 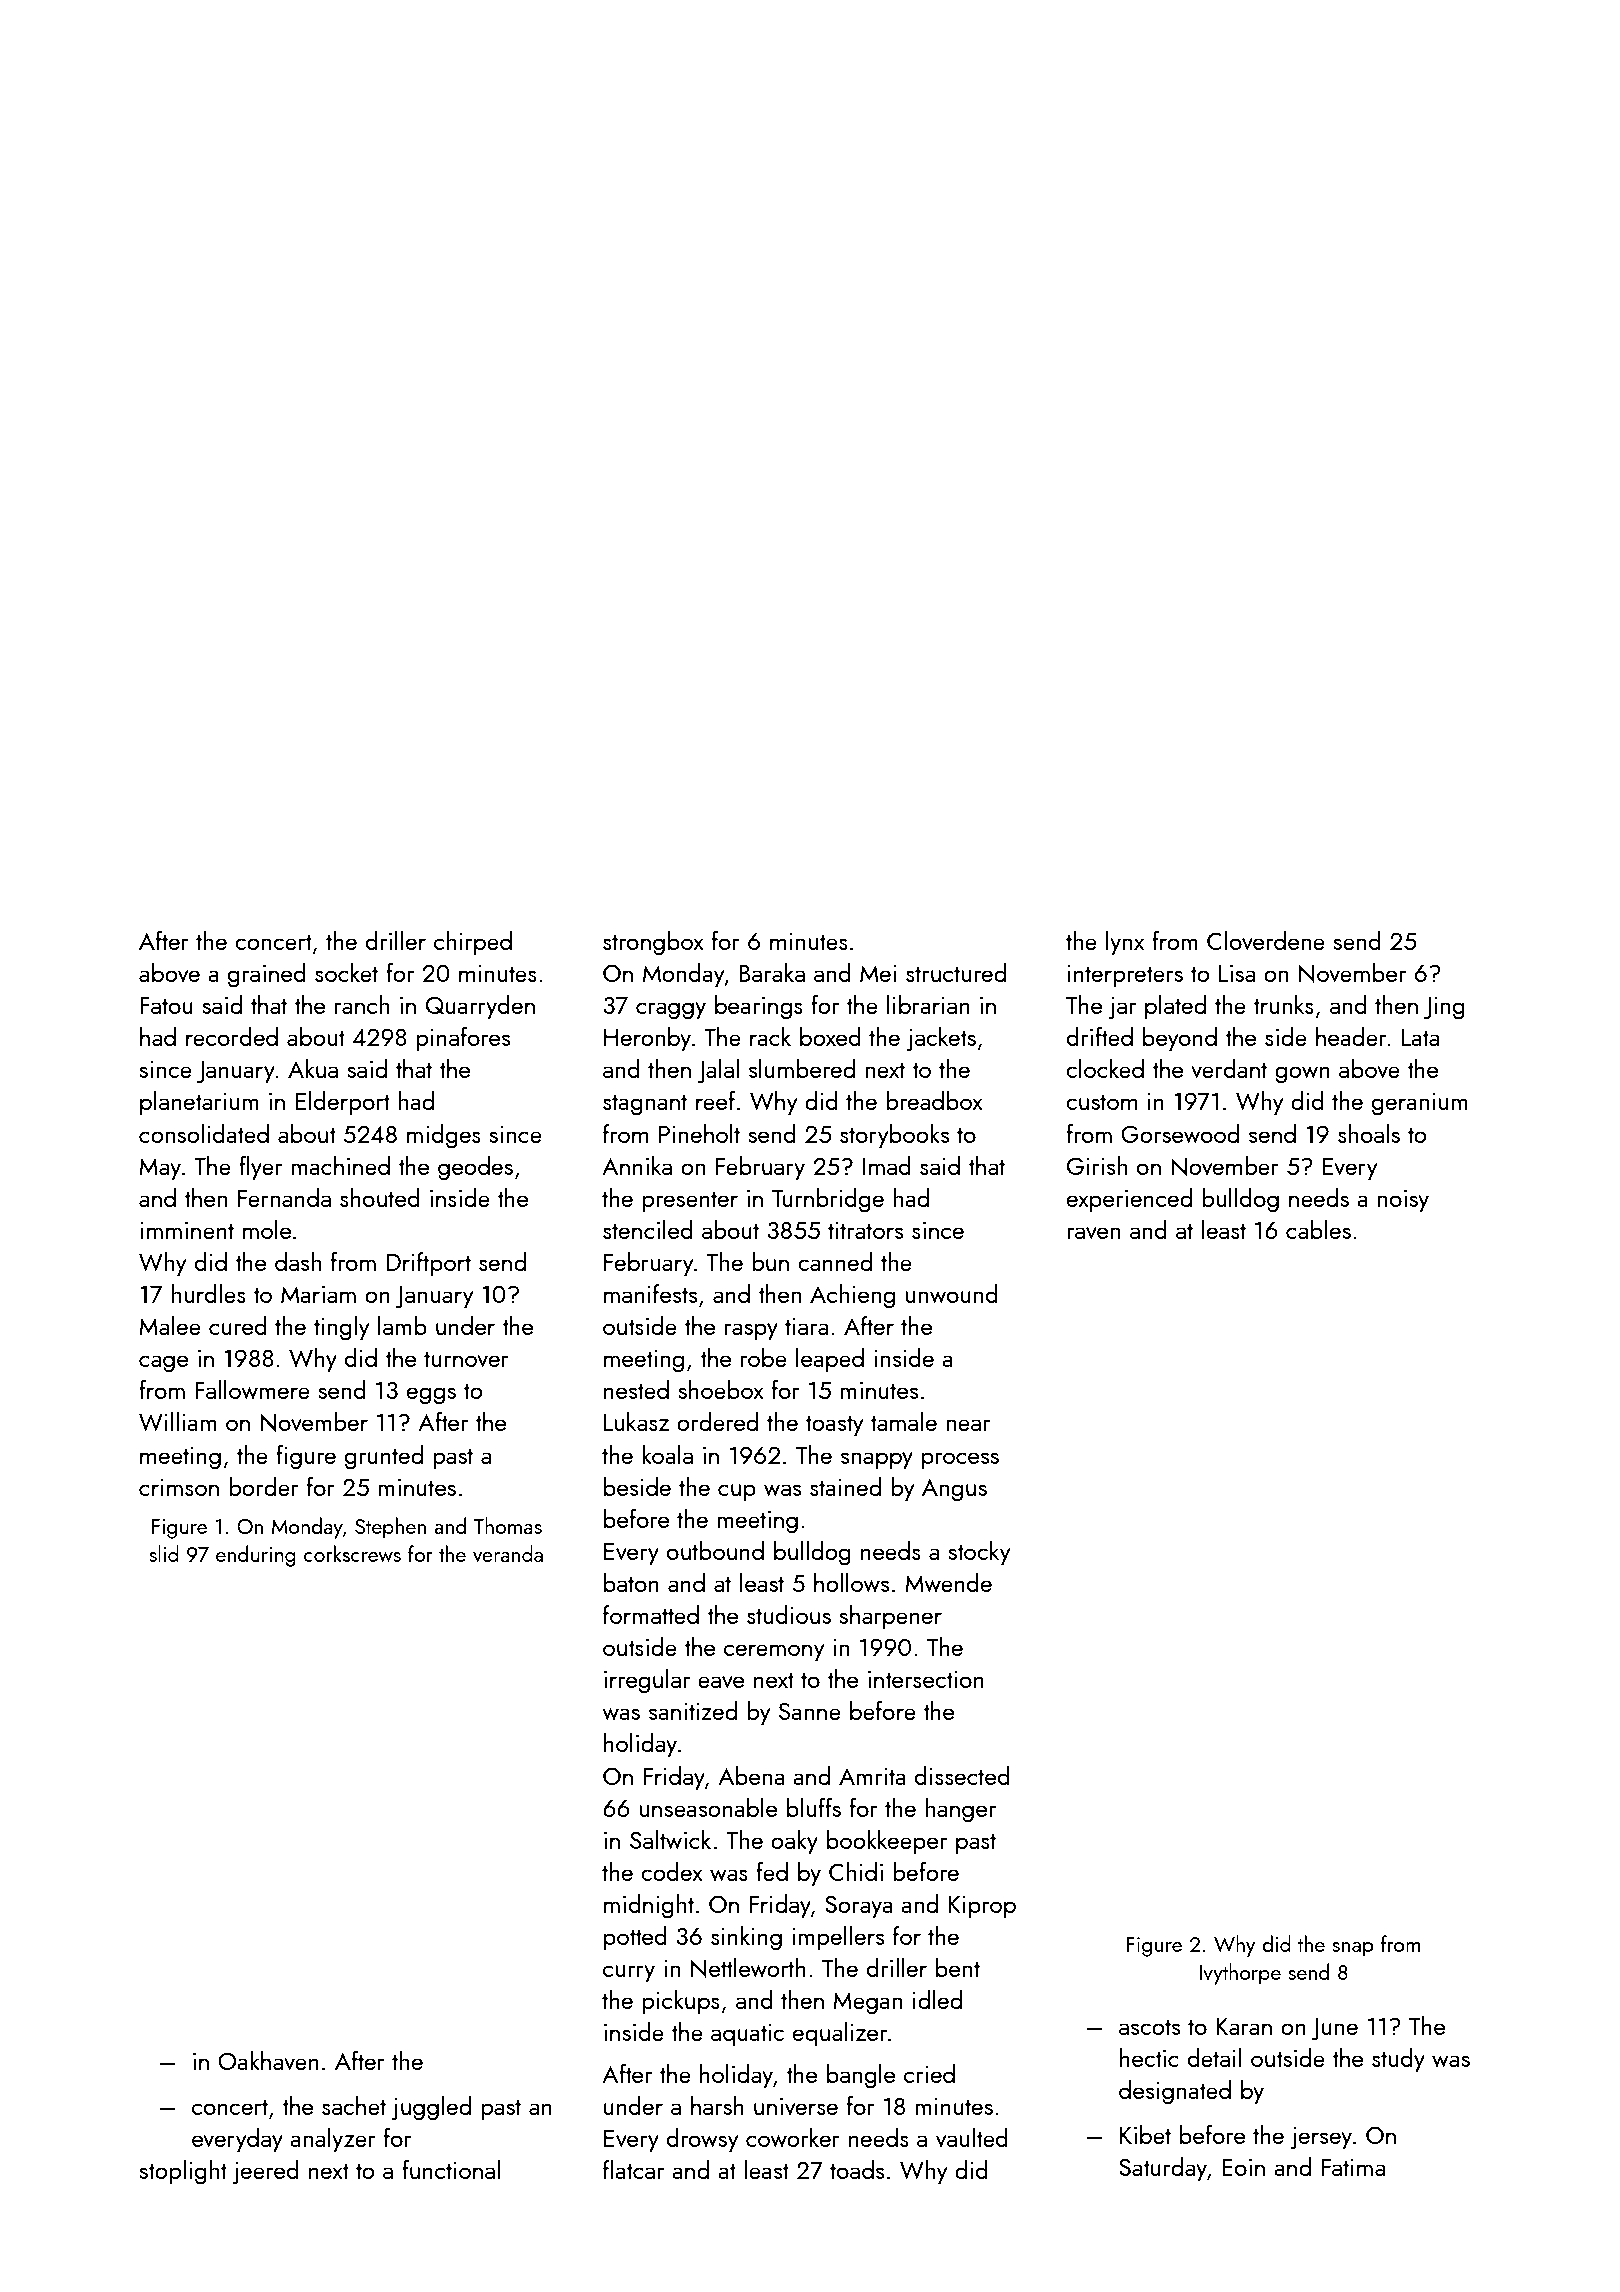 What do you see at coordinates (256, 1556) in the screenshot?
I see `enduring` at bounding box center [256, 1556].
